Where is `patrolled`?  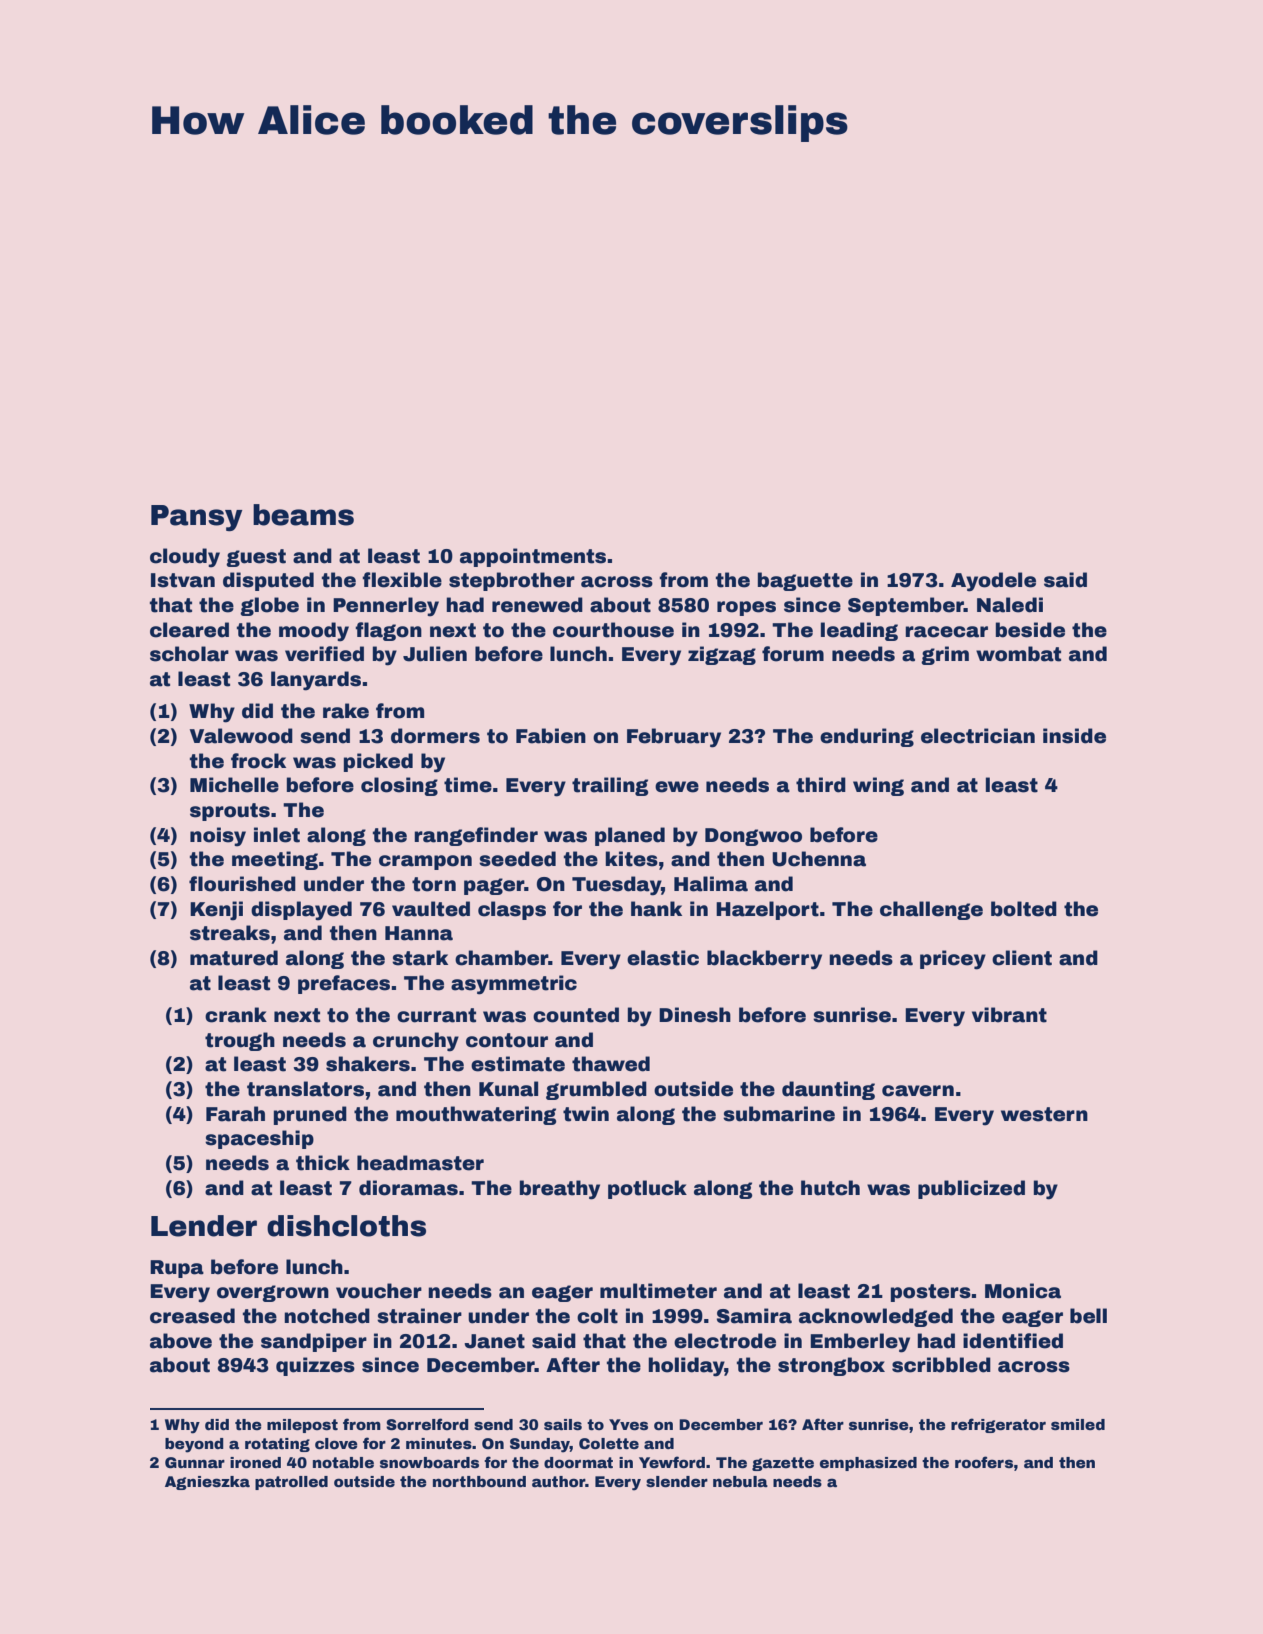 patrolled is located at coordinates (291, 1483).
